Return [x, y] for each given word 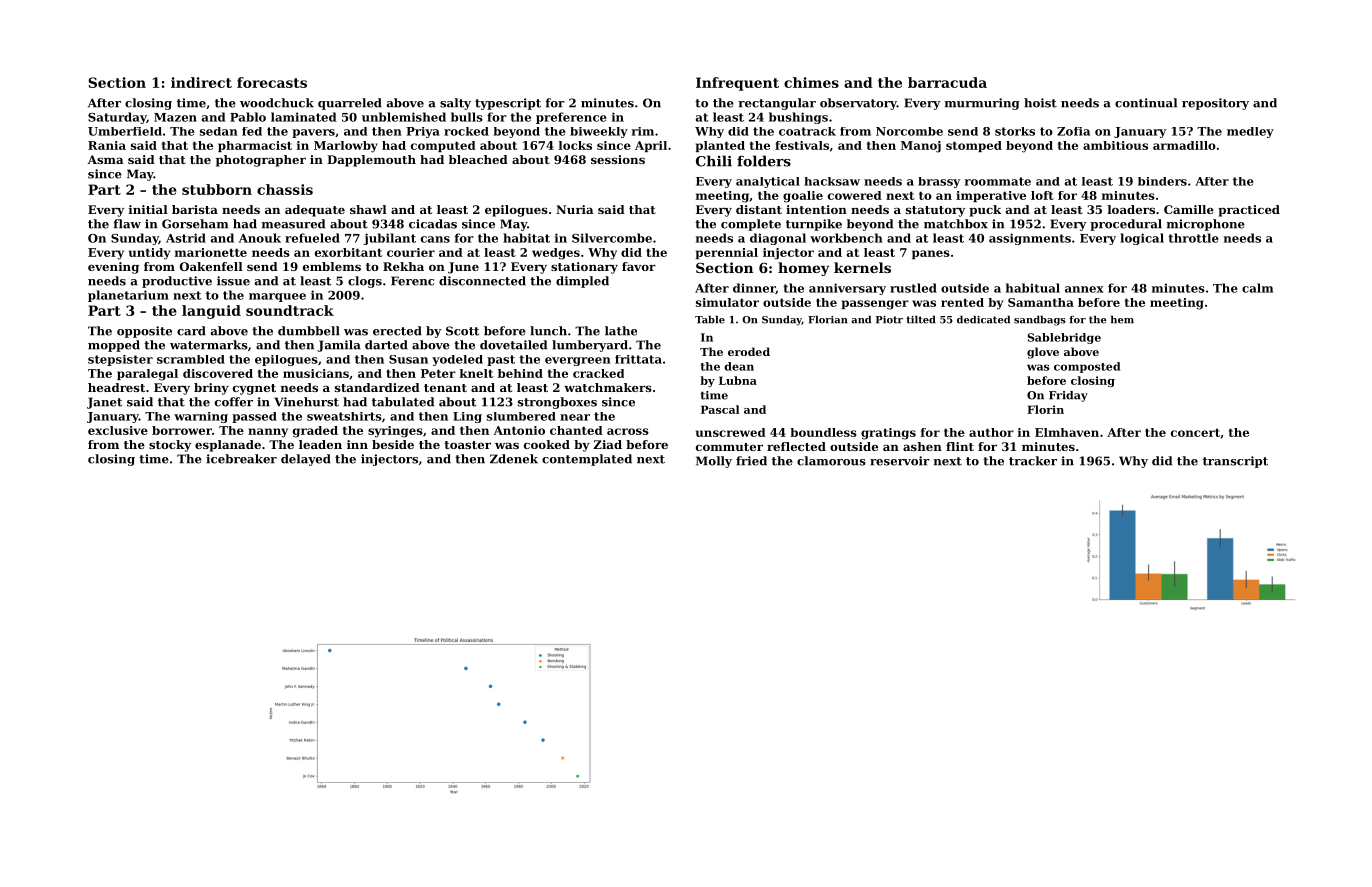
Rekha [403, 266]
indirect [201, 82]
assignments [1030, 239]
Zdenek [514, 459]
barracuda [947, 82]
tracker [1033, 461]
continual [1146, 103]
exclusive [118, 430]
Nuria [574, 209]
